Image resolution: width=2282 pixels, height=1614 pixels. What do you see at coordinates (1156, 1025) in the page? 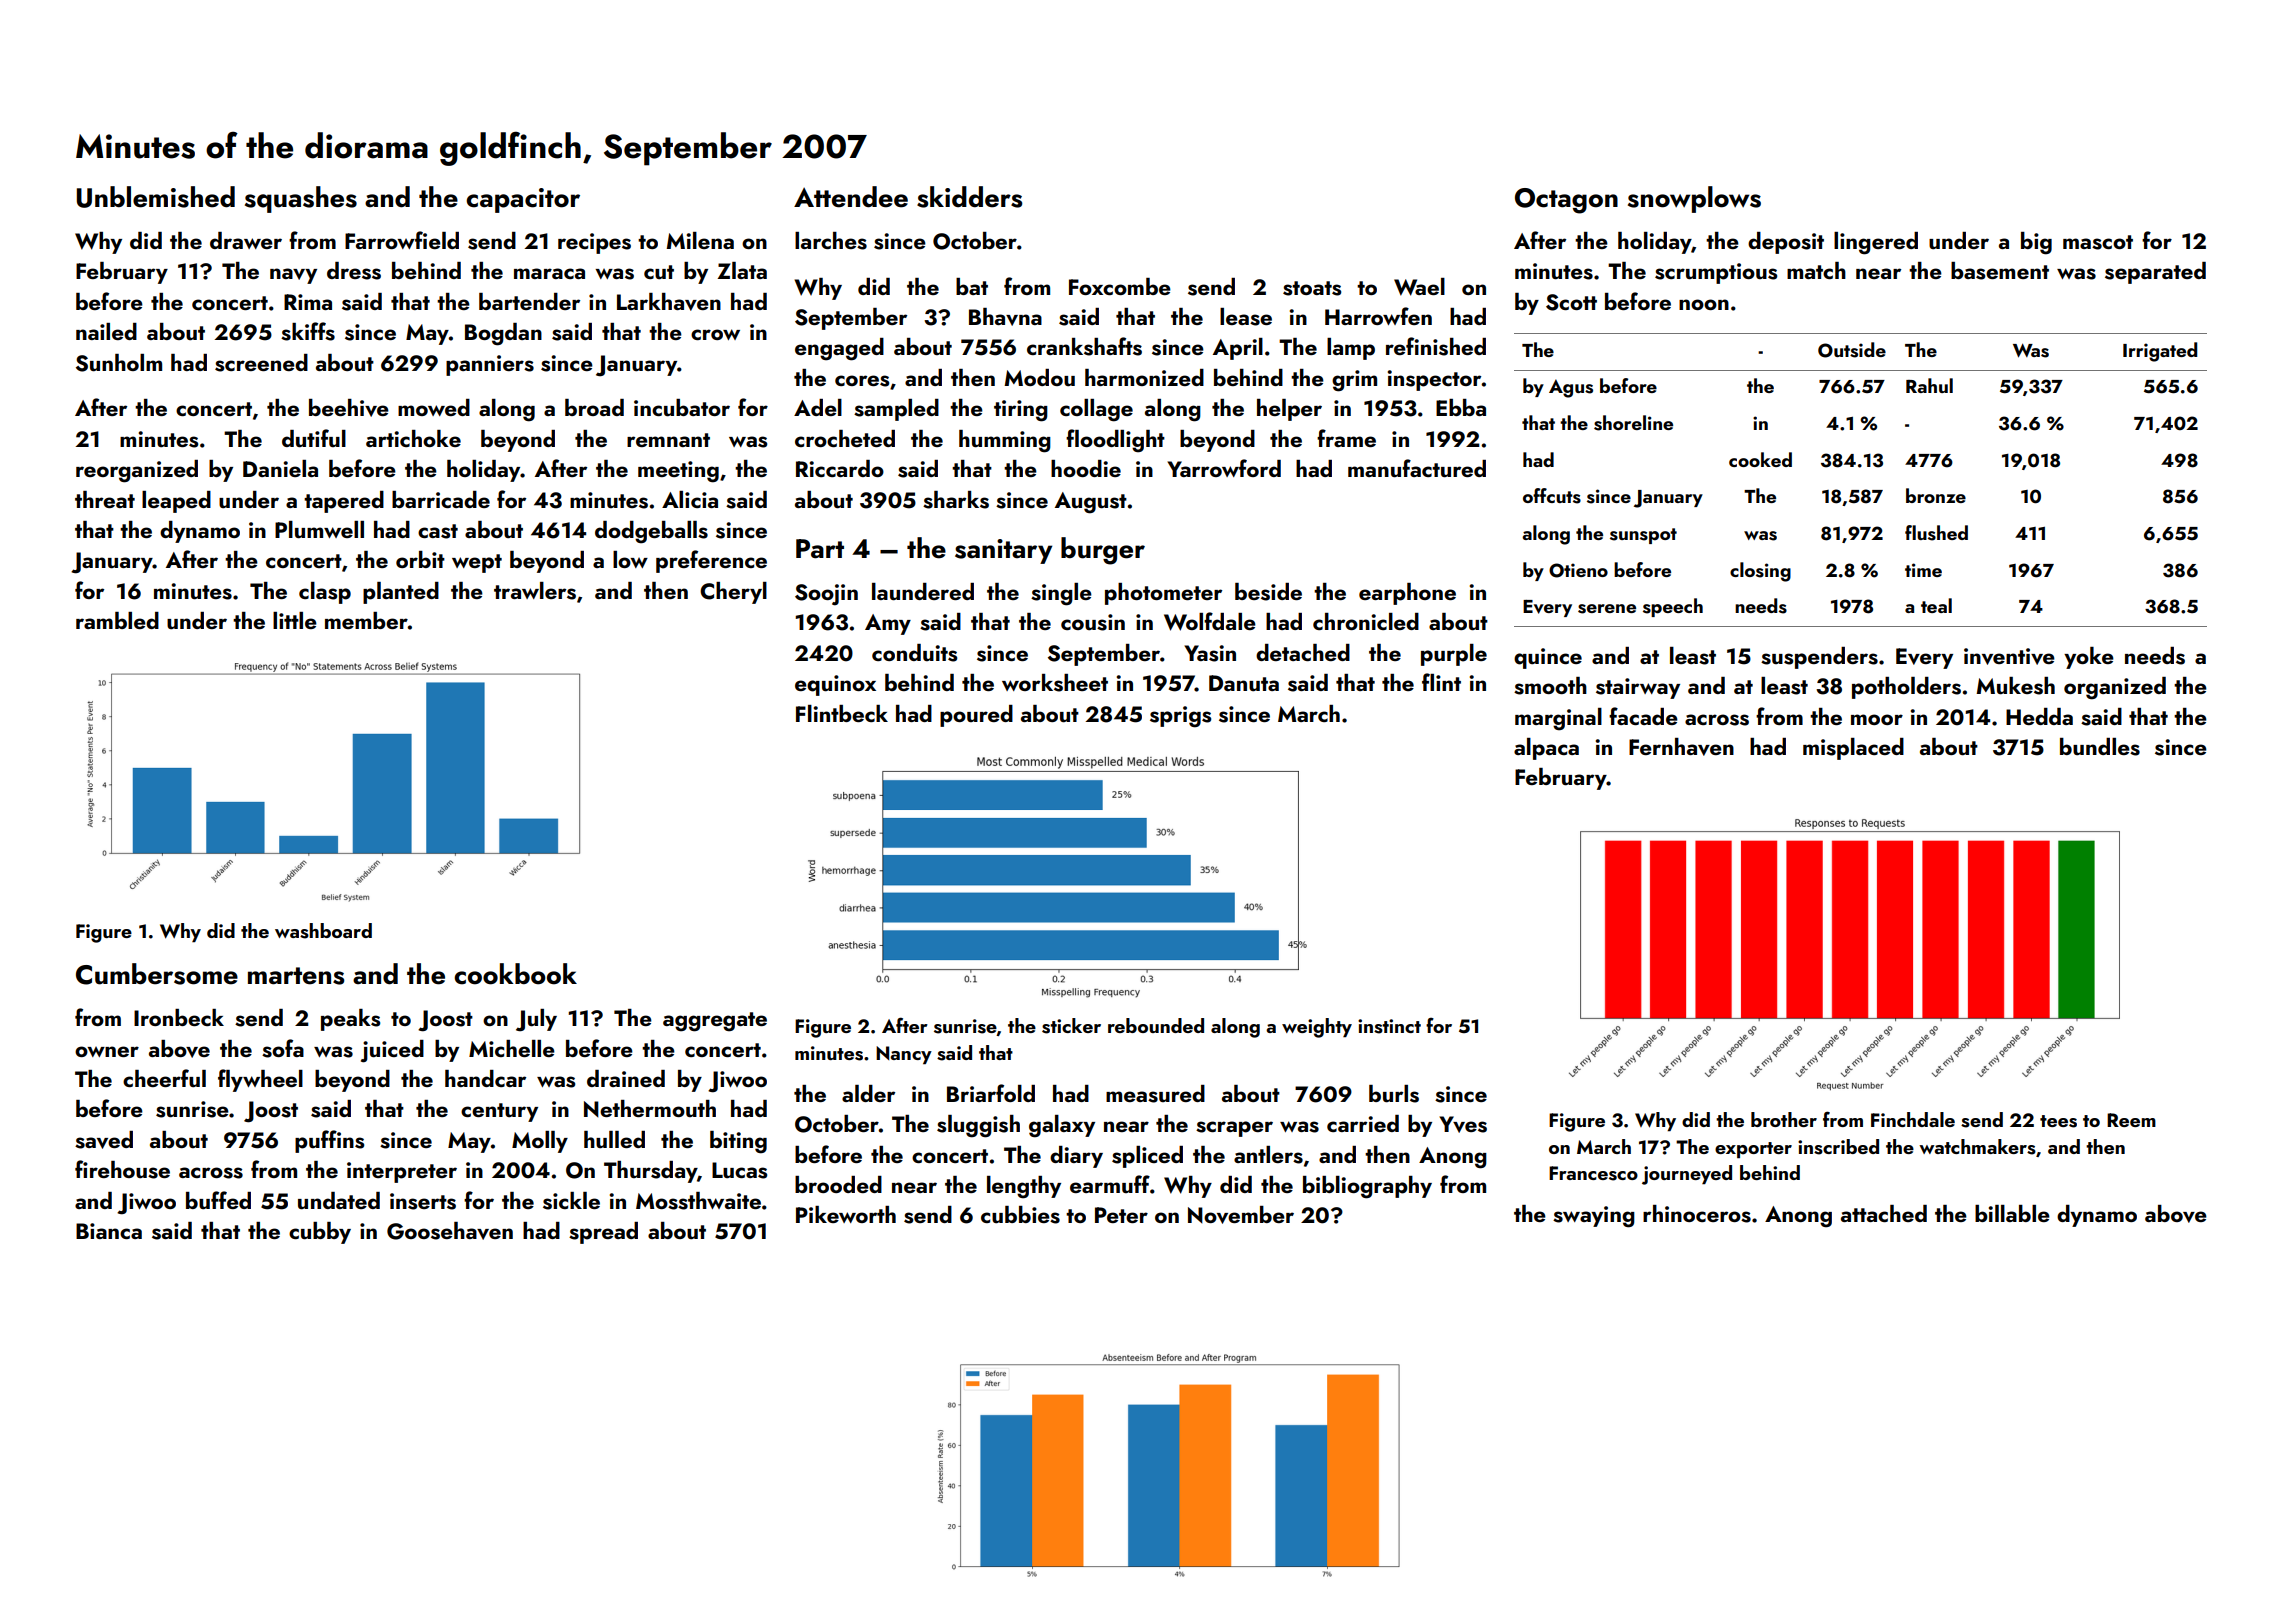
I see `rebounded` at bounding box center [1156, 1025].
